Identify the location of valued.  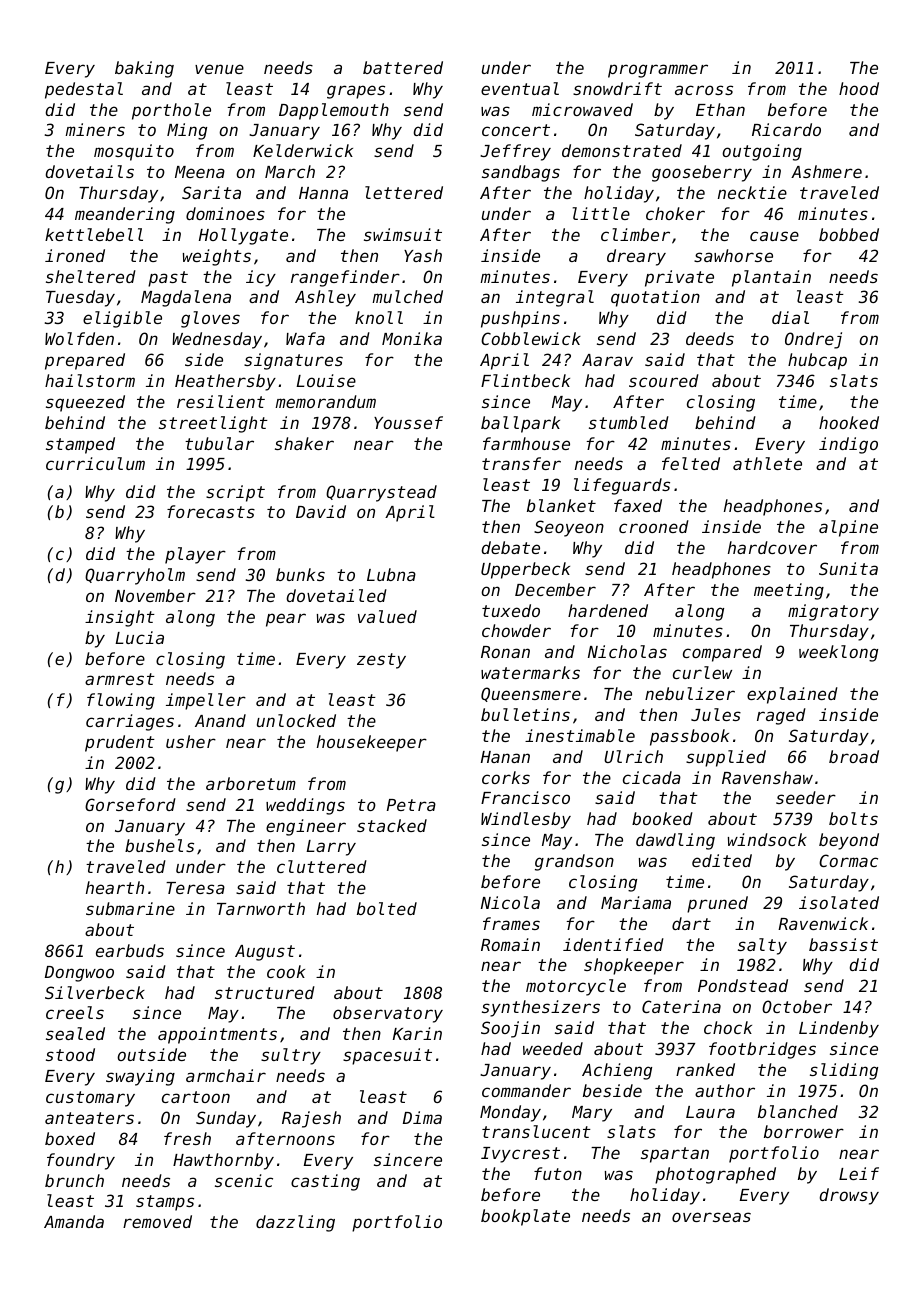
(387, 616).
